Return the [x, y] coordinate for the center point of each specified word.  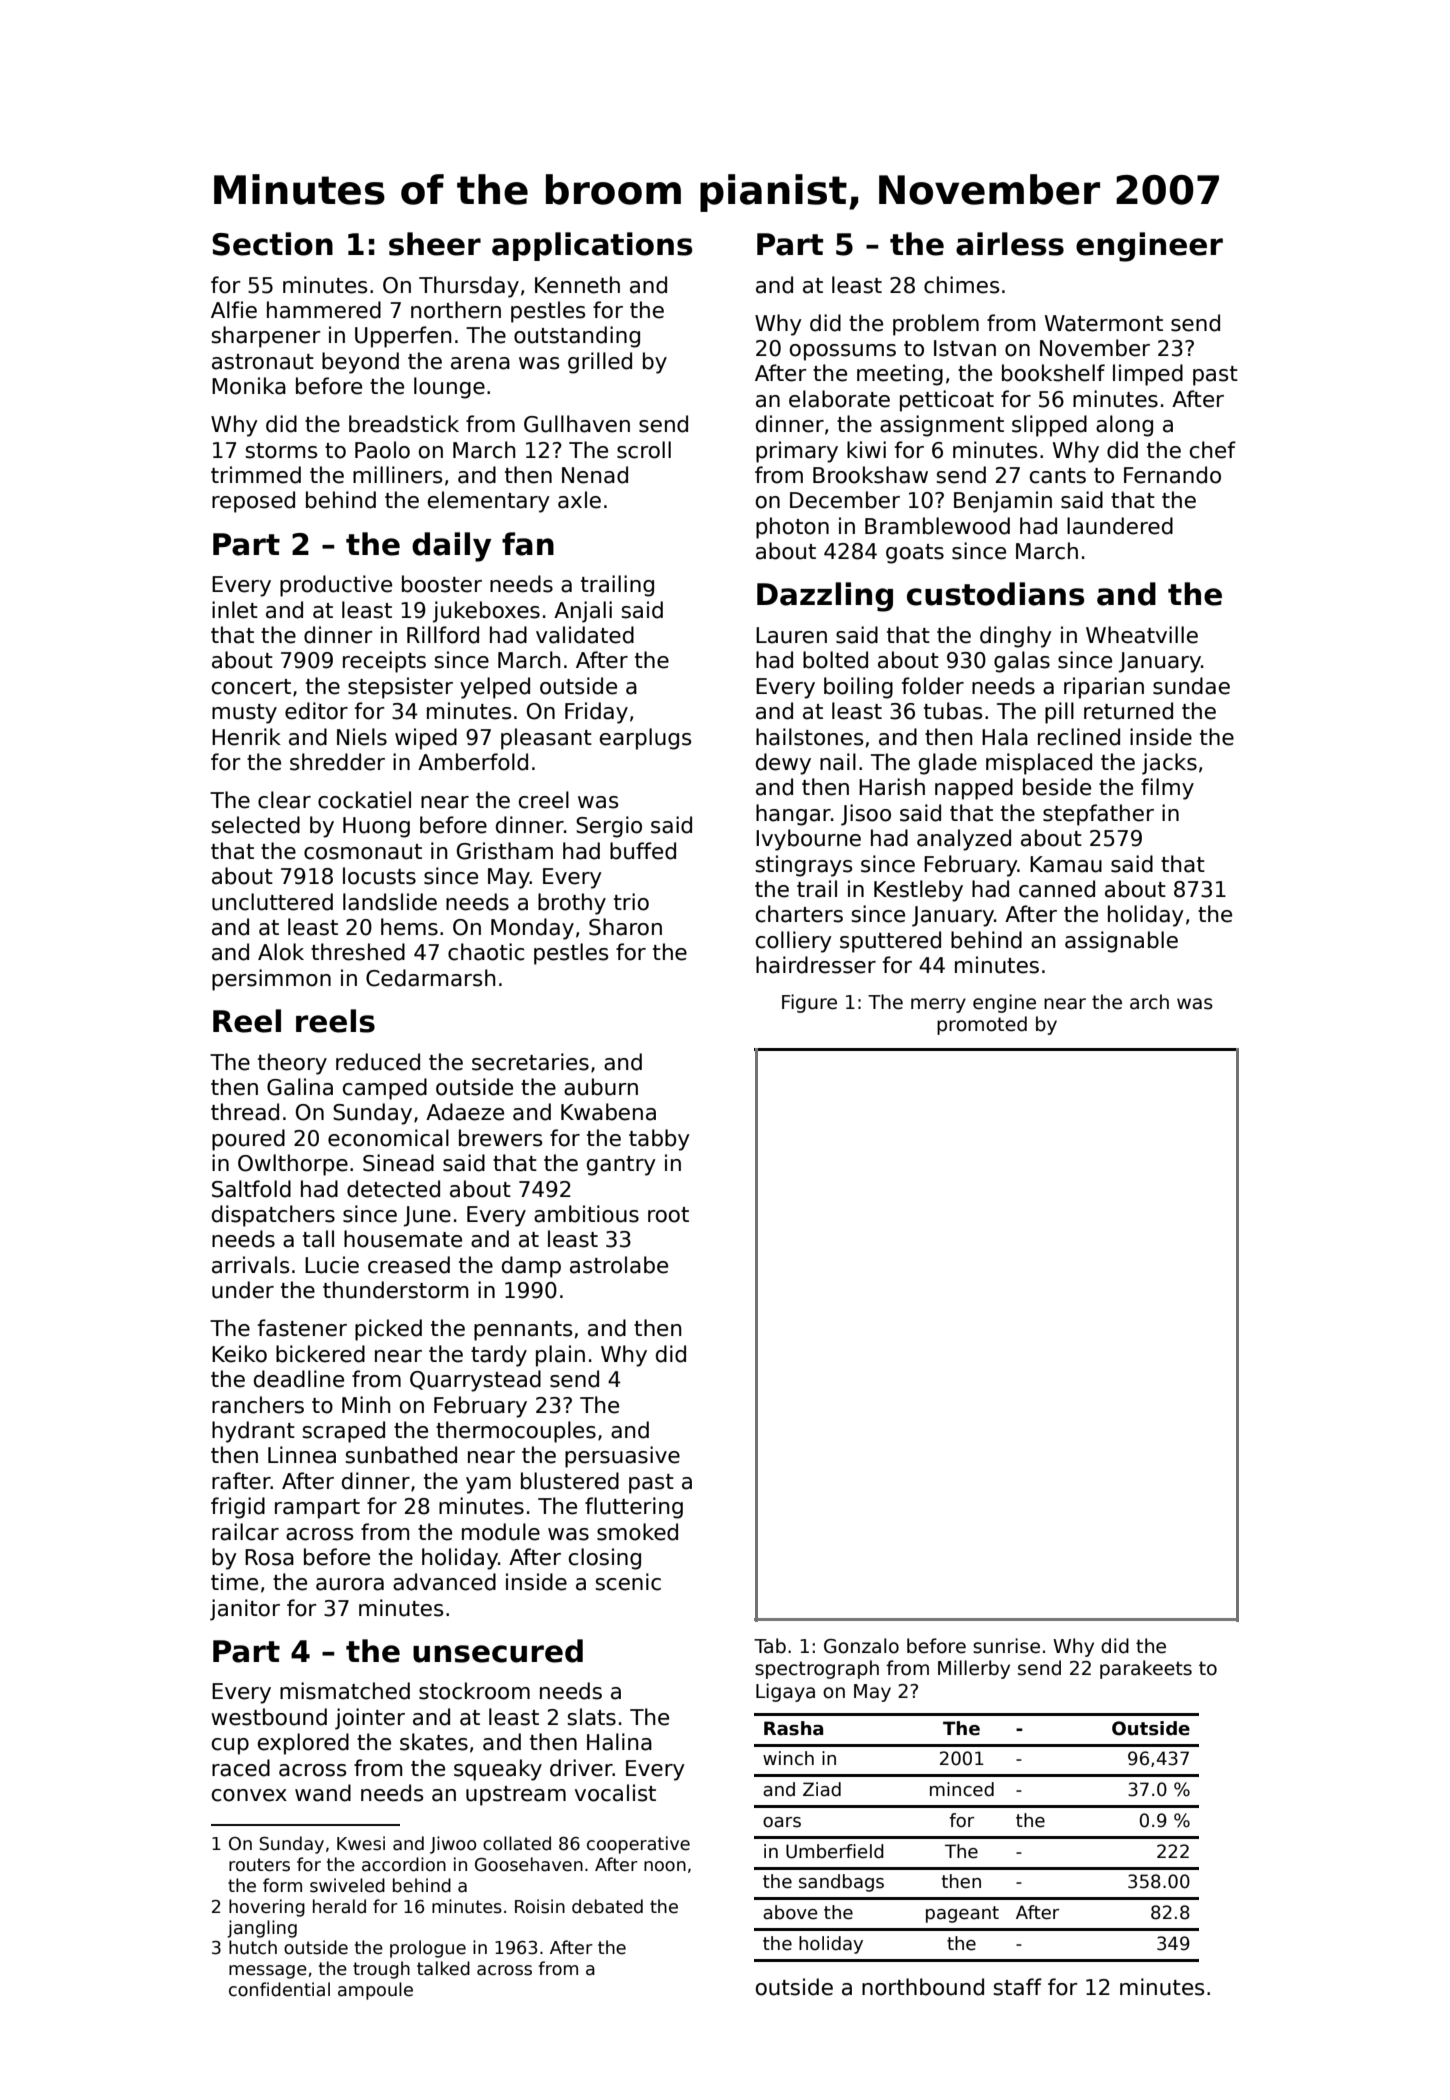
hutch [253, 1947]
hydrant [253, 1432]
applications [592, 246]
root [668, 1215]
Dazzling [825, 597]
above [790, 1912]
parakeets [1146, 1669]
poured [248, 1140]
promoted [982, 1025]
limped [1148, 375]
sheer [435, 244]
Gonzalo [861, 1646]
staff [1017, 1987]
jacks [1169, 764]
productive [336, 586]
